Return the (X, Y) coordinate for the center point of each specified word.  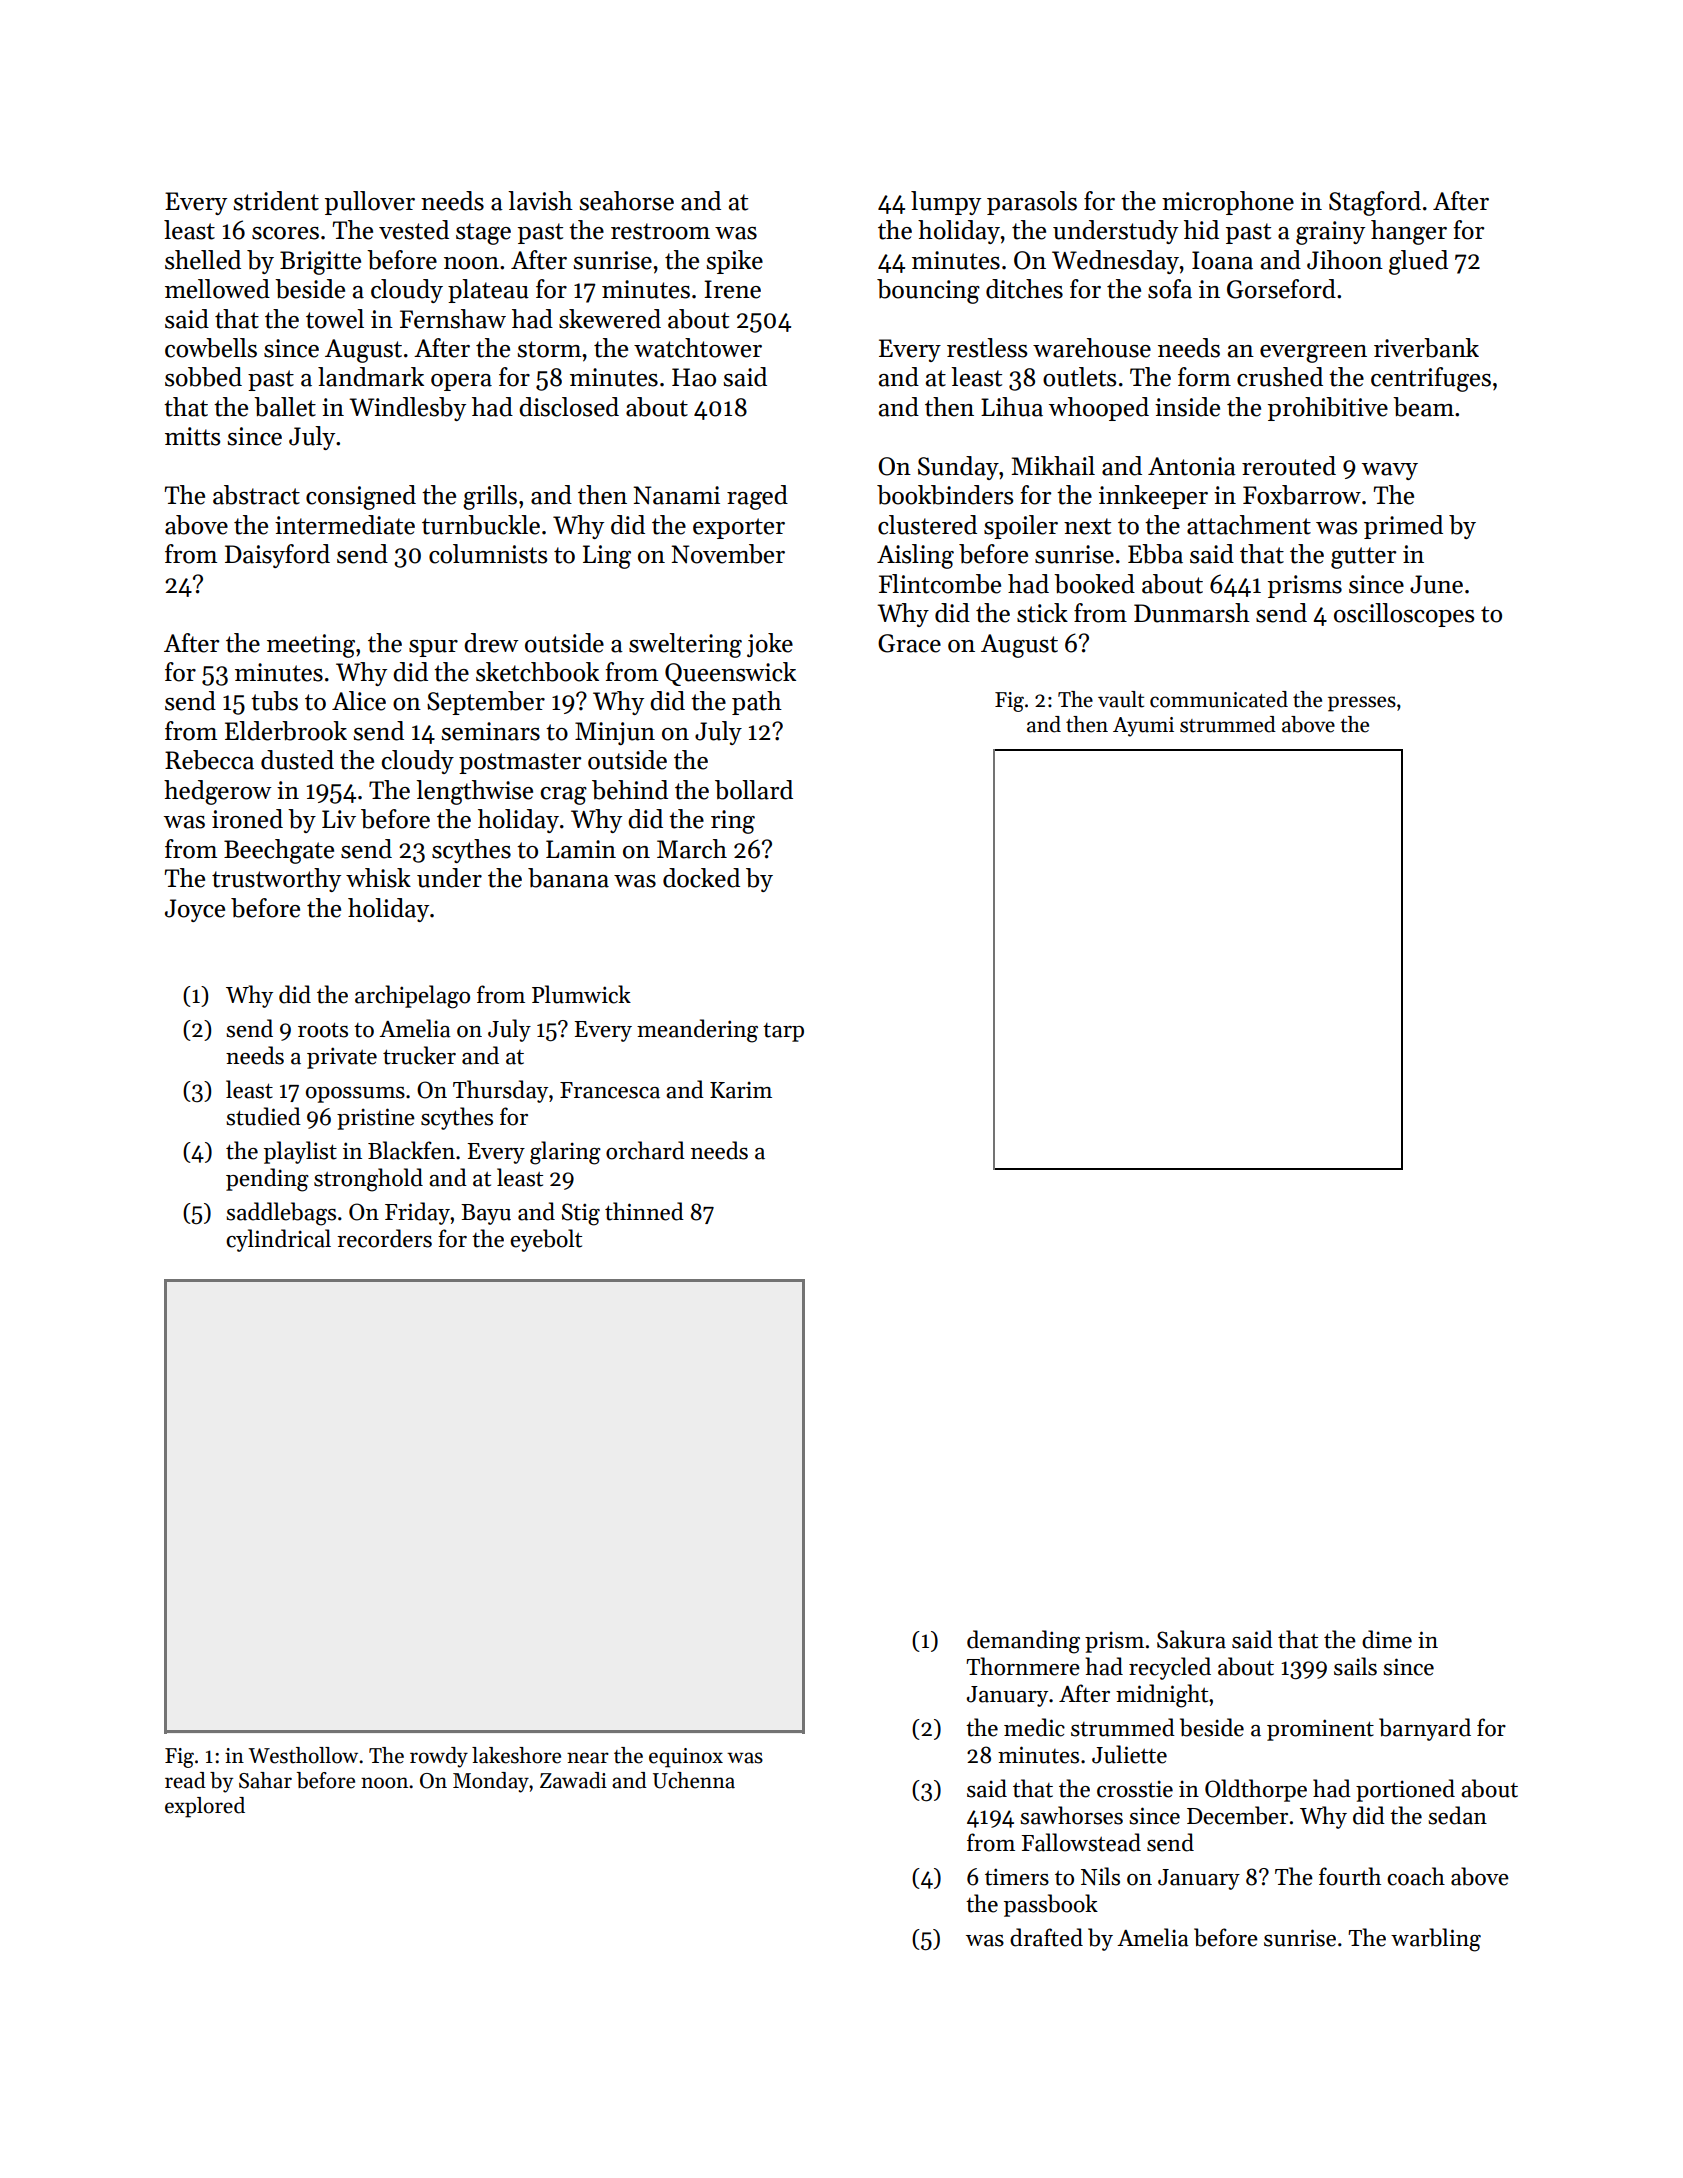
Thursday (500, 1091)
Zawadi (573, 1780)
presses (1362, 704)
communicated (1219, 699)
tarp (783, 1032)
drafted (1046, 1937)
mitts (192, 436)
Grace (909, 643)
